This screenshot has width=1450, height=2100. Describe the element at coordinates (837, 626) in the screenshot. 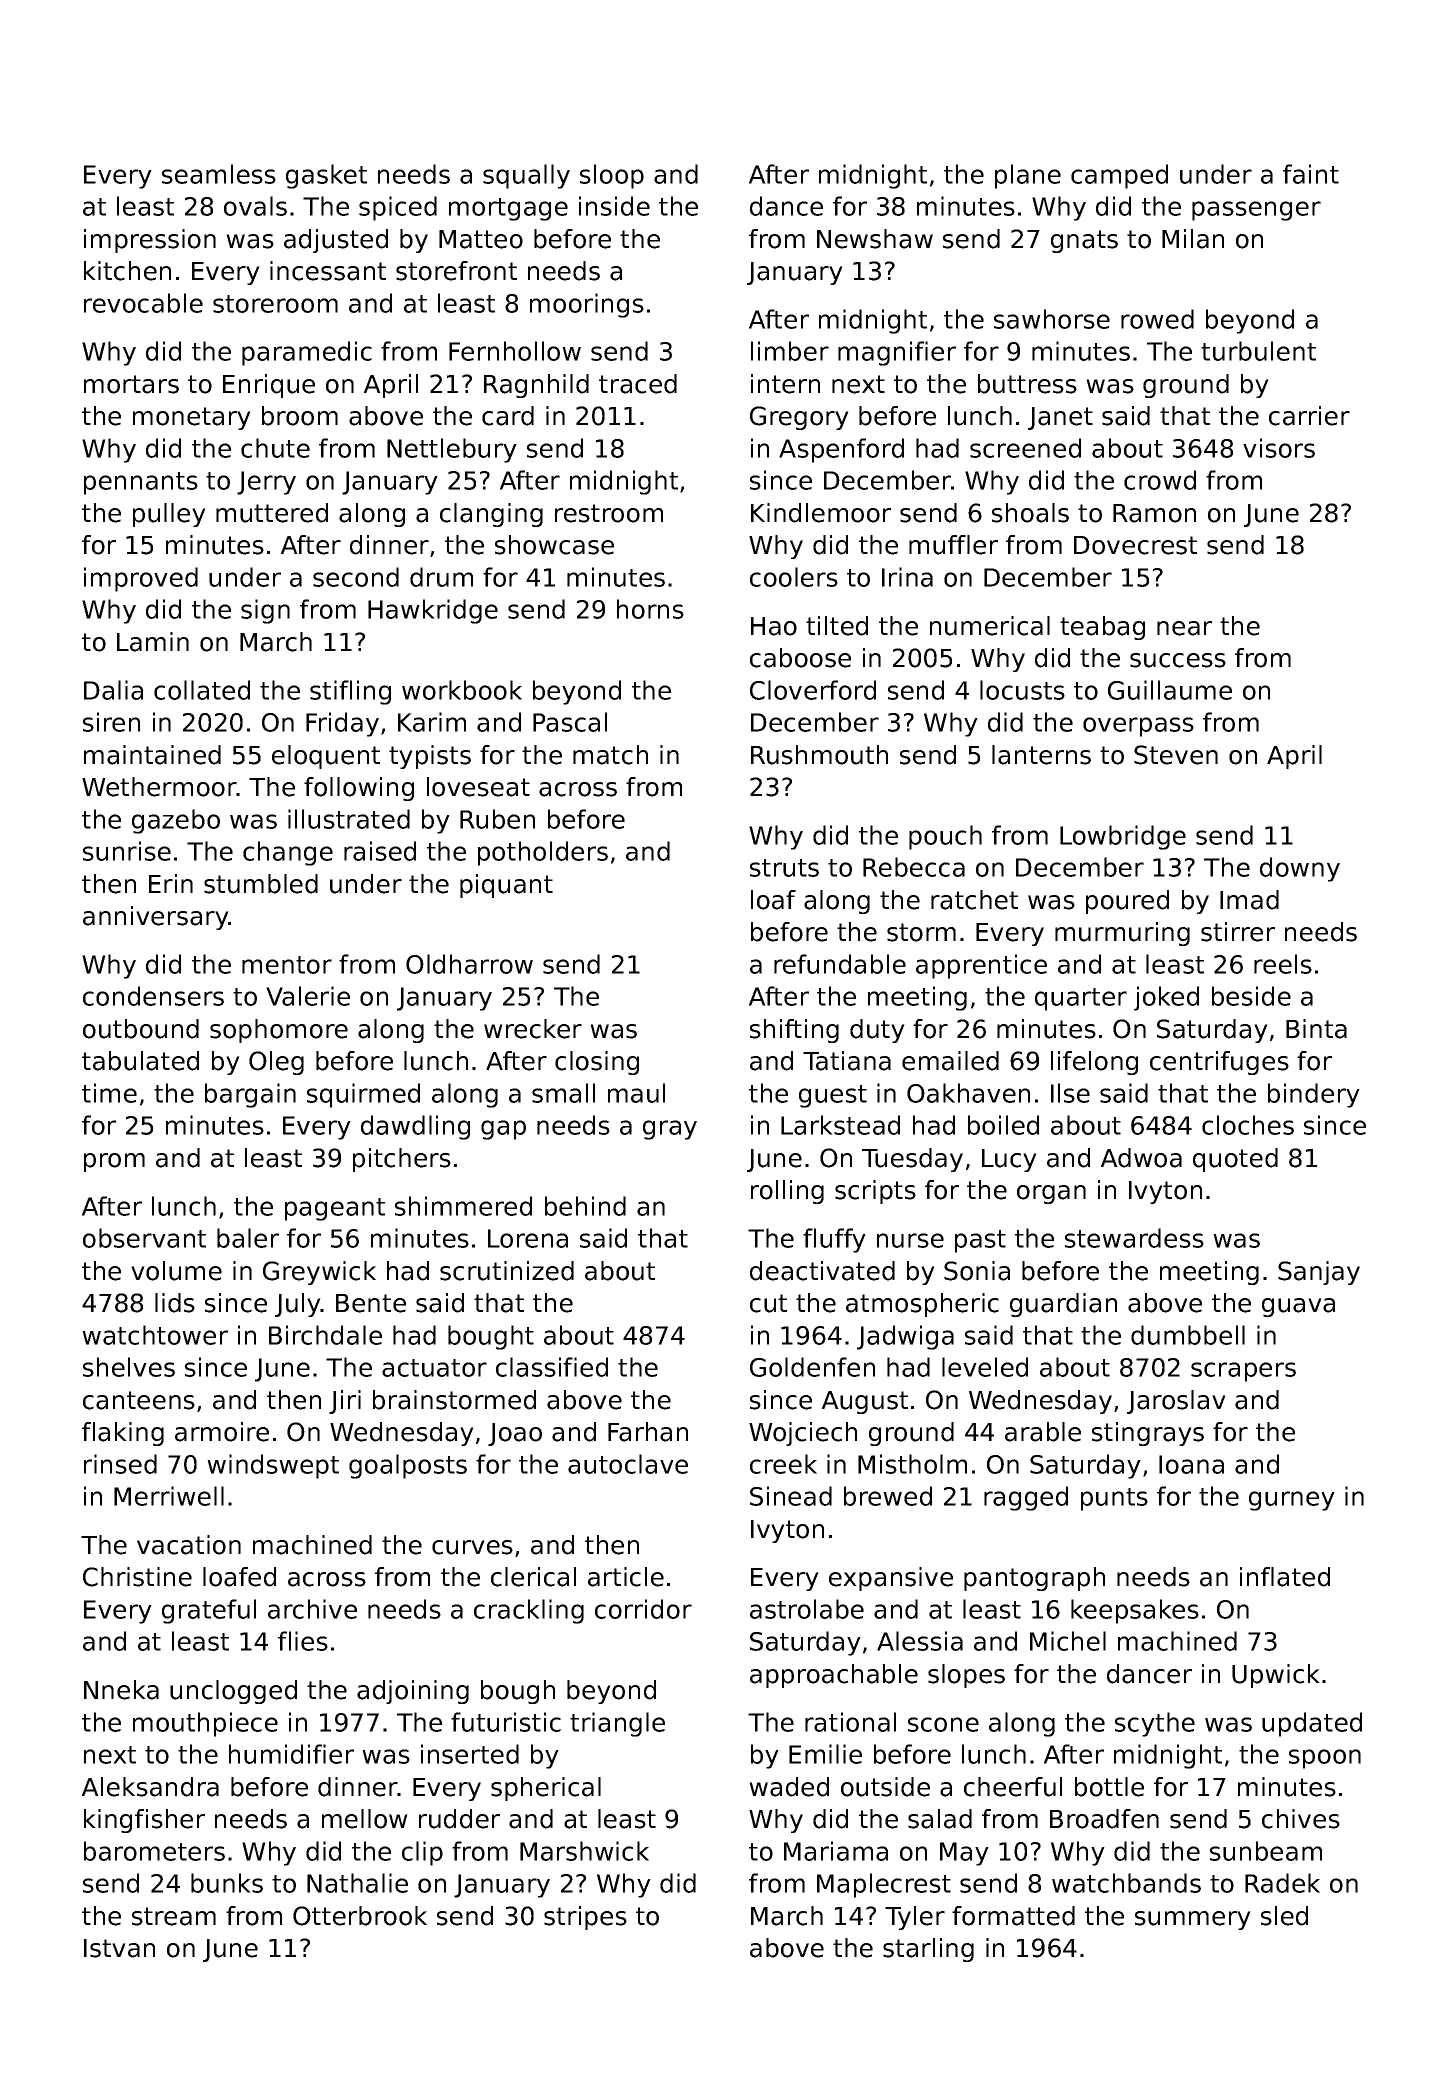

I see `tilted` at that location.
